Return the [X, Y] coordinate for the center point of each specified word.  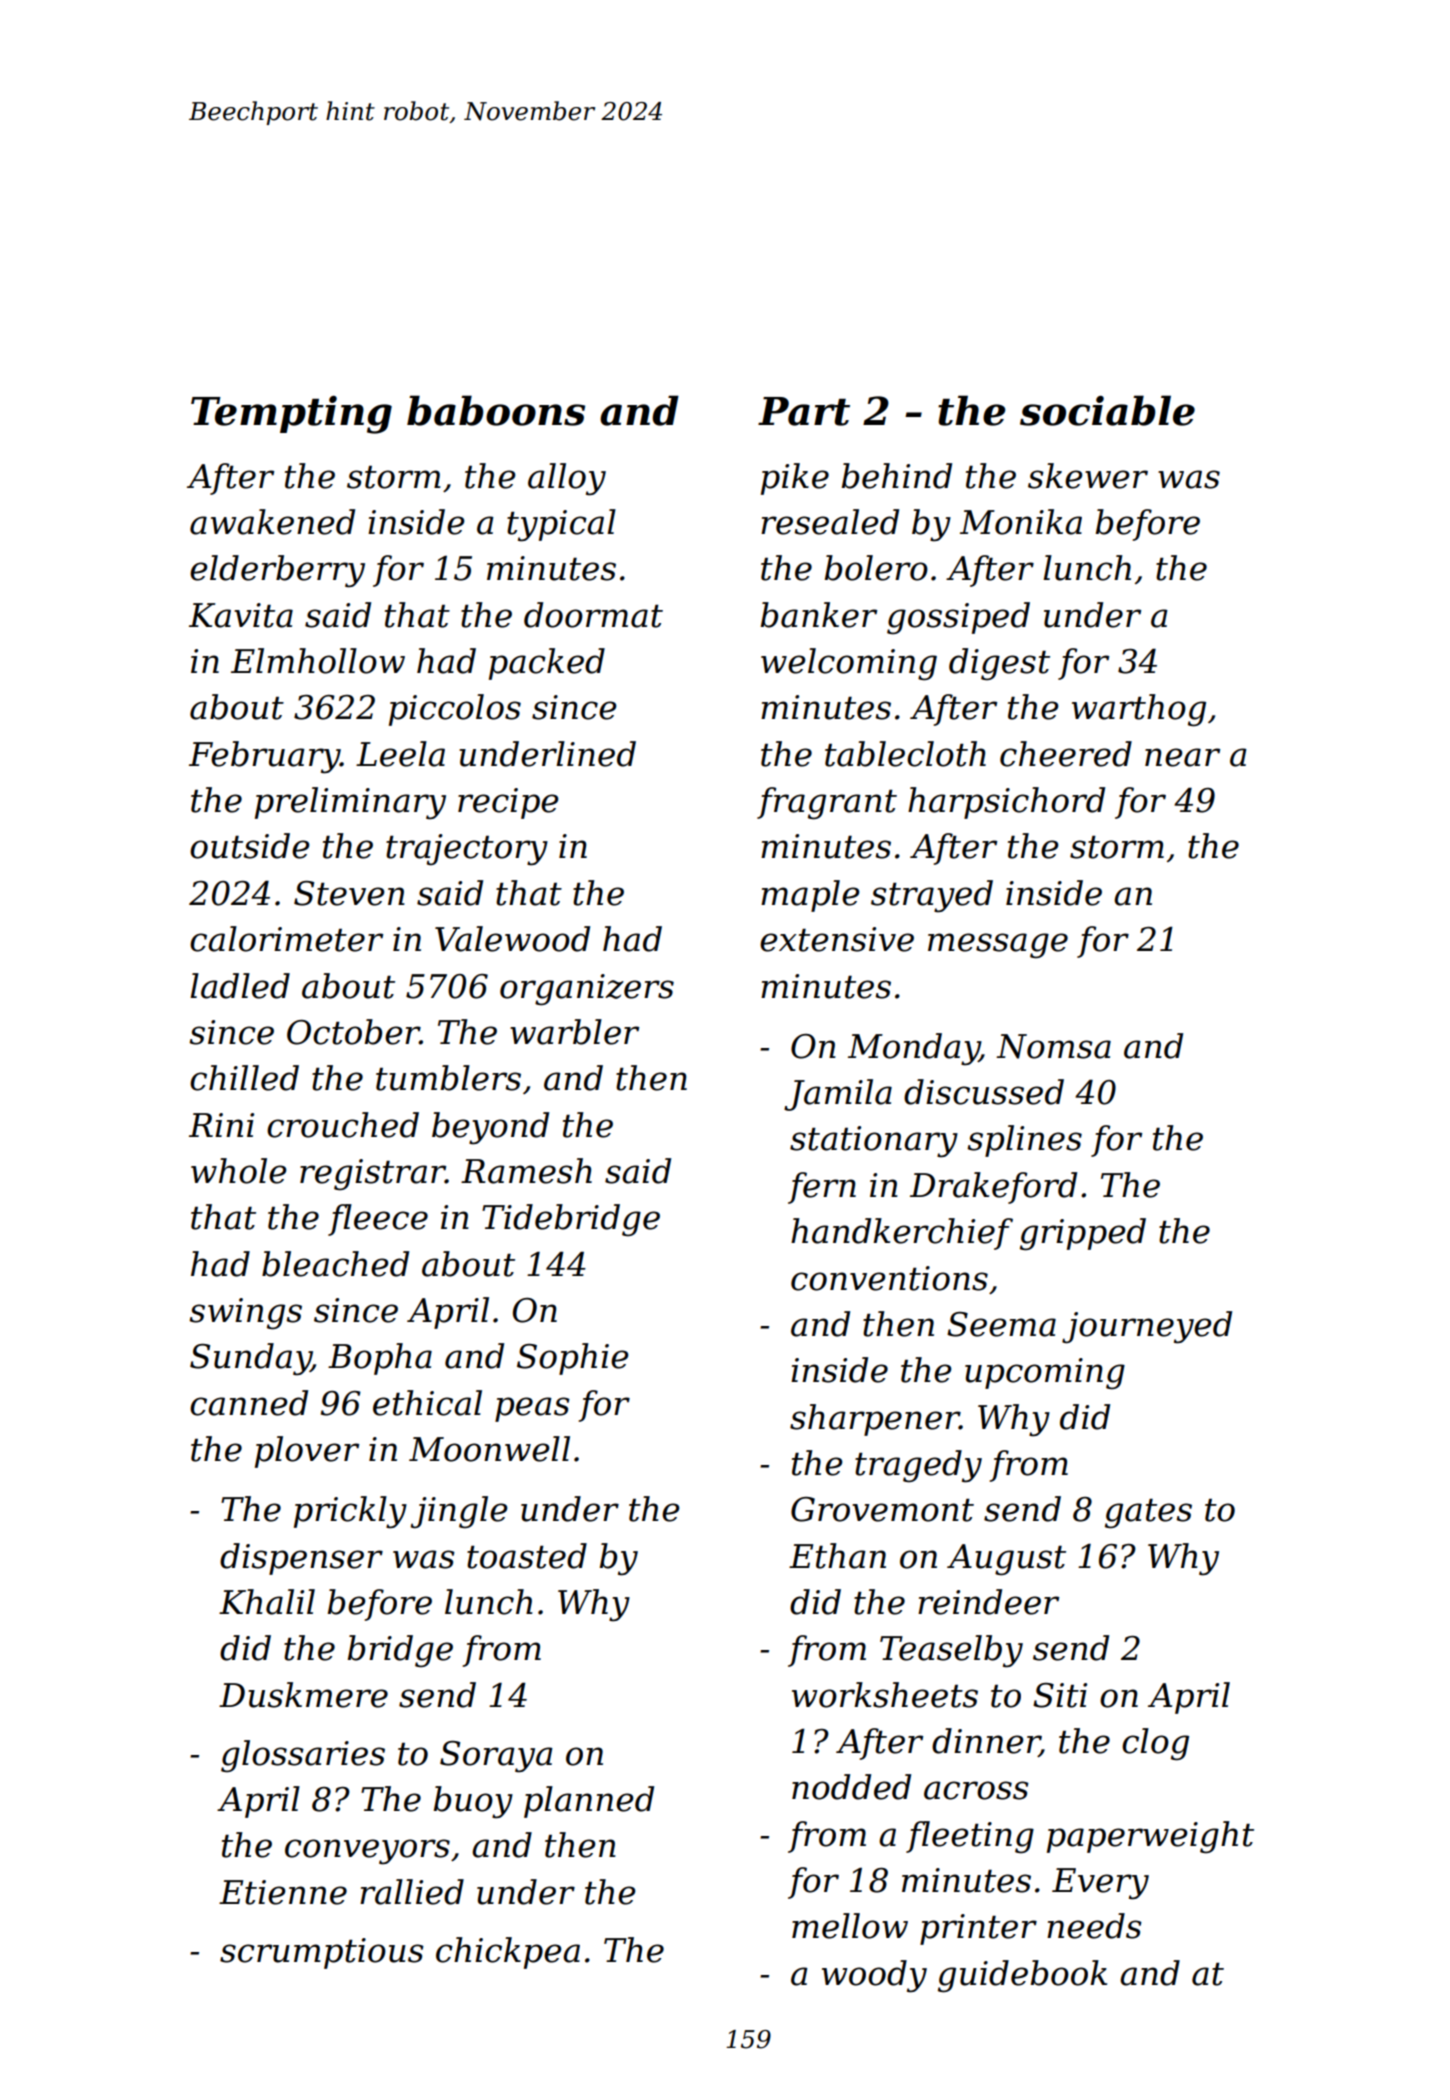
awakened [272, 522]
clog [1155, 1744]
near [1182, 757]
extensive [837, 939]
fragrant [827, 803]
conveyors [367, 1852]
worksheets [885, 1695]
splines [1024, 1141]
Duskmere [303, 1695]
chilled [244, 1078]
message [998, 946]
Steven [349, 893]
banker [818, 615]
